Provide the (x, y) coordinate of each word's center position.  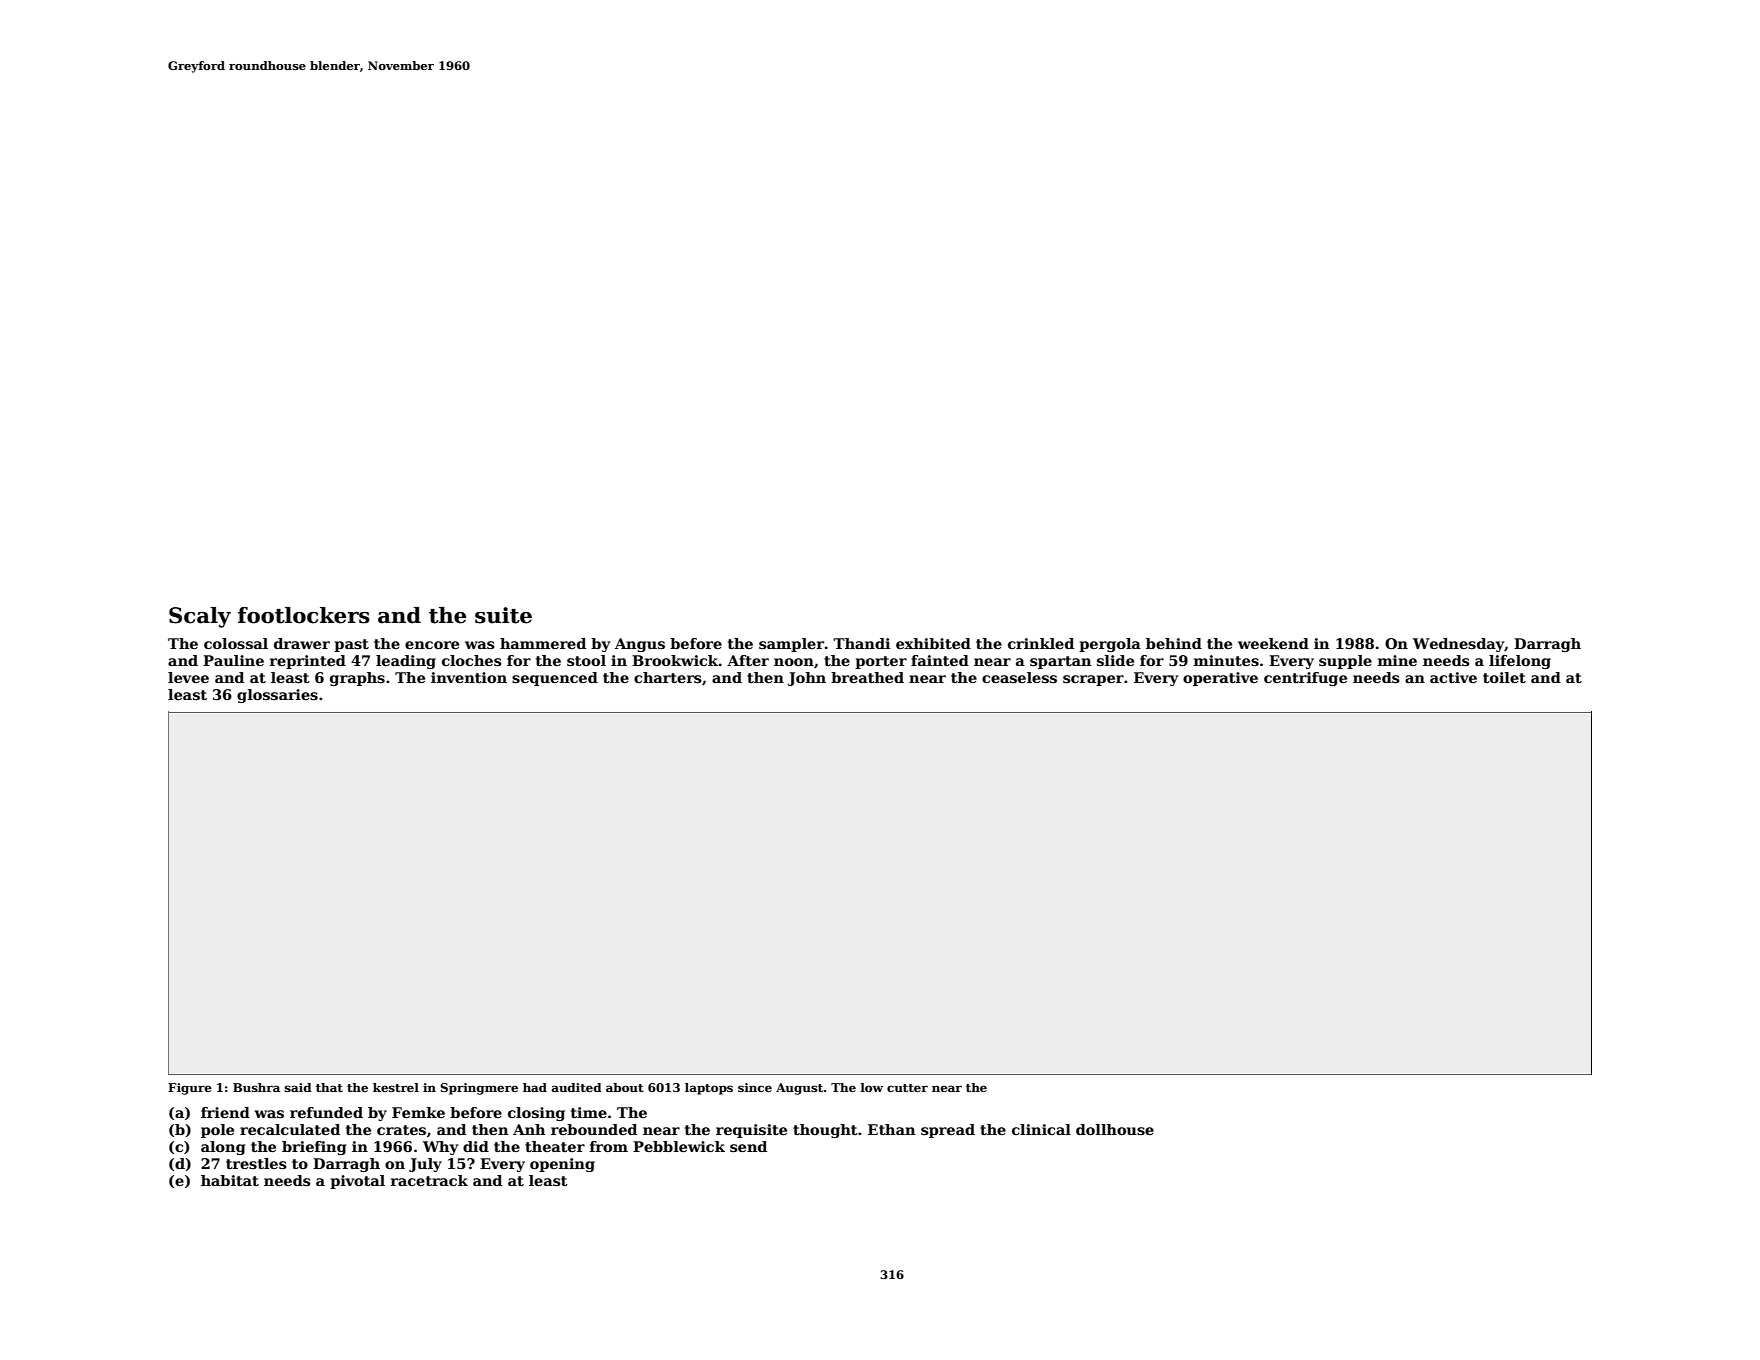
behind (1174, 643)
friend (225, 1112)
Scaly (200, 617)
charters (668, 677)
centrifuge (1305, 679)
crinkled (1041, 643)
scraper (1093, 680)
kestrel (396, 1087)
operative (1220, 679)
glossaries (277, 696)
